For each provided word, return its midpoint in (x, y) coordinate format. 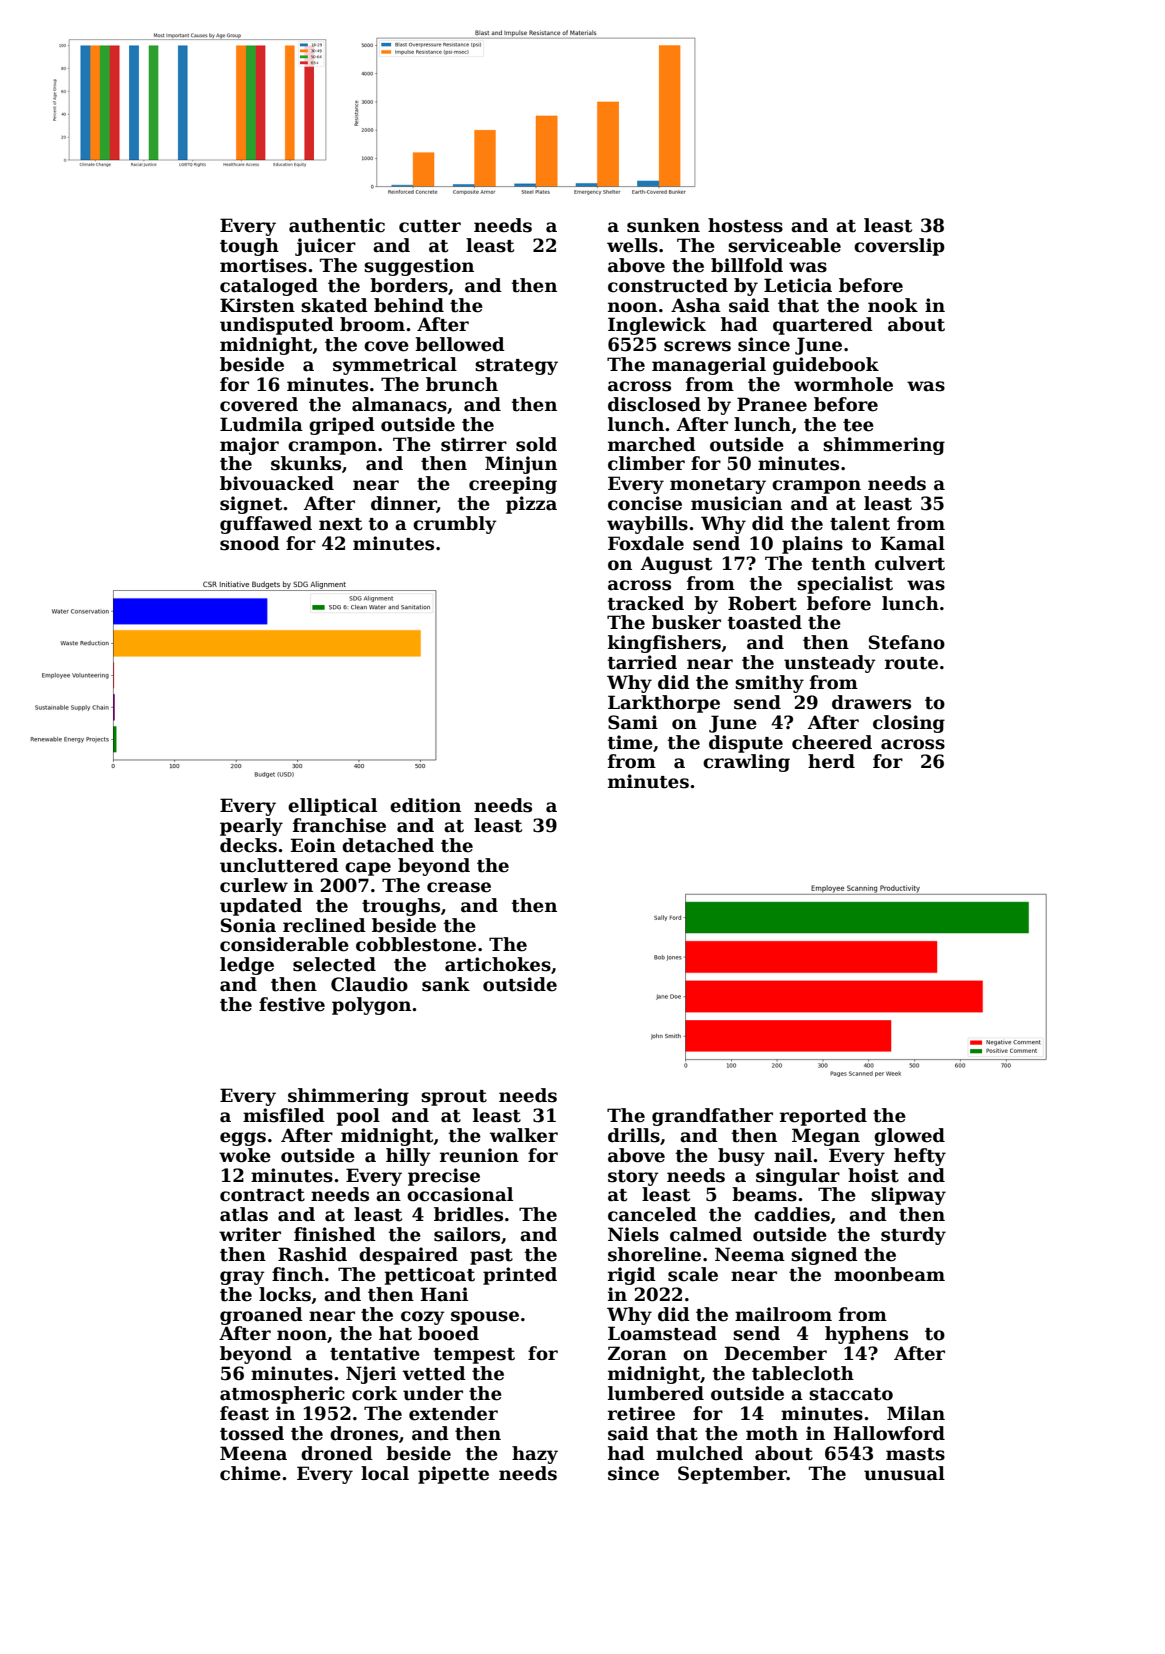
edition (425, 805)
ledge (247, 966)
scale (693, 1274)
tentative (375, 1353)
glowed (909, 1137)
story (633, 1178)
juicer (325, 247)
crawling (746, 763)
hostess (745, 225)
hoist (873, 1175)
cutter (430, 226)
